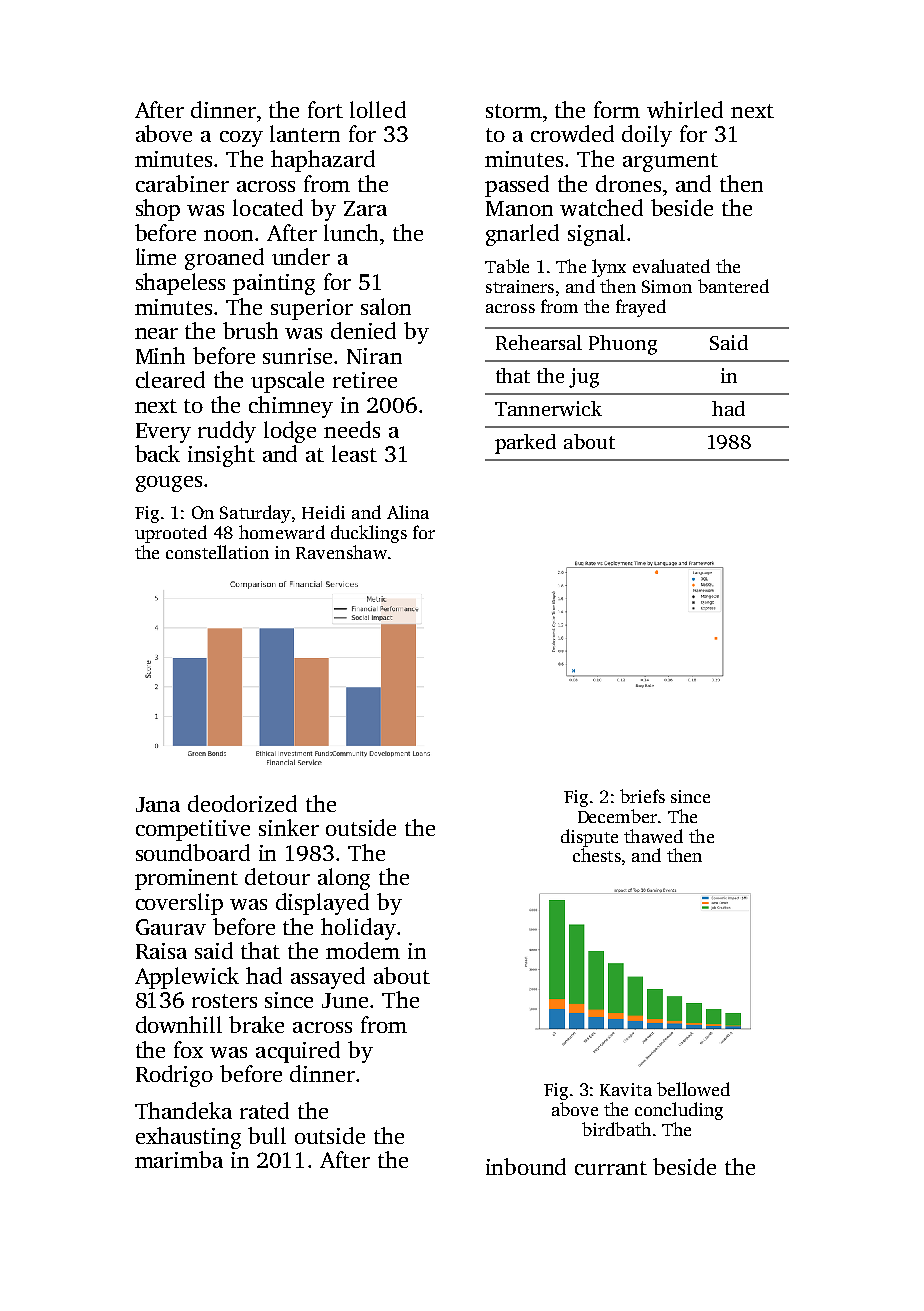 The width and height of the page is (924, 1311). Describe the element at coordinates (526, 1166) in the page. I see `inbound` at that location.
